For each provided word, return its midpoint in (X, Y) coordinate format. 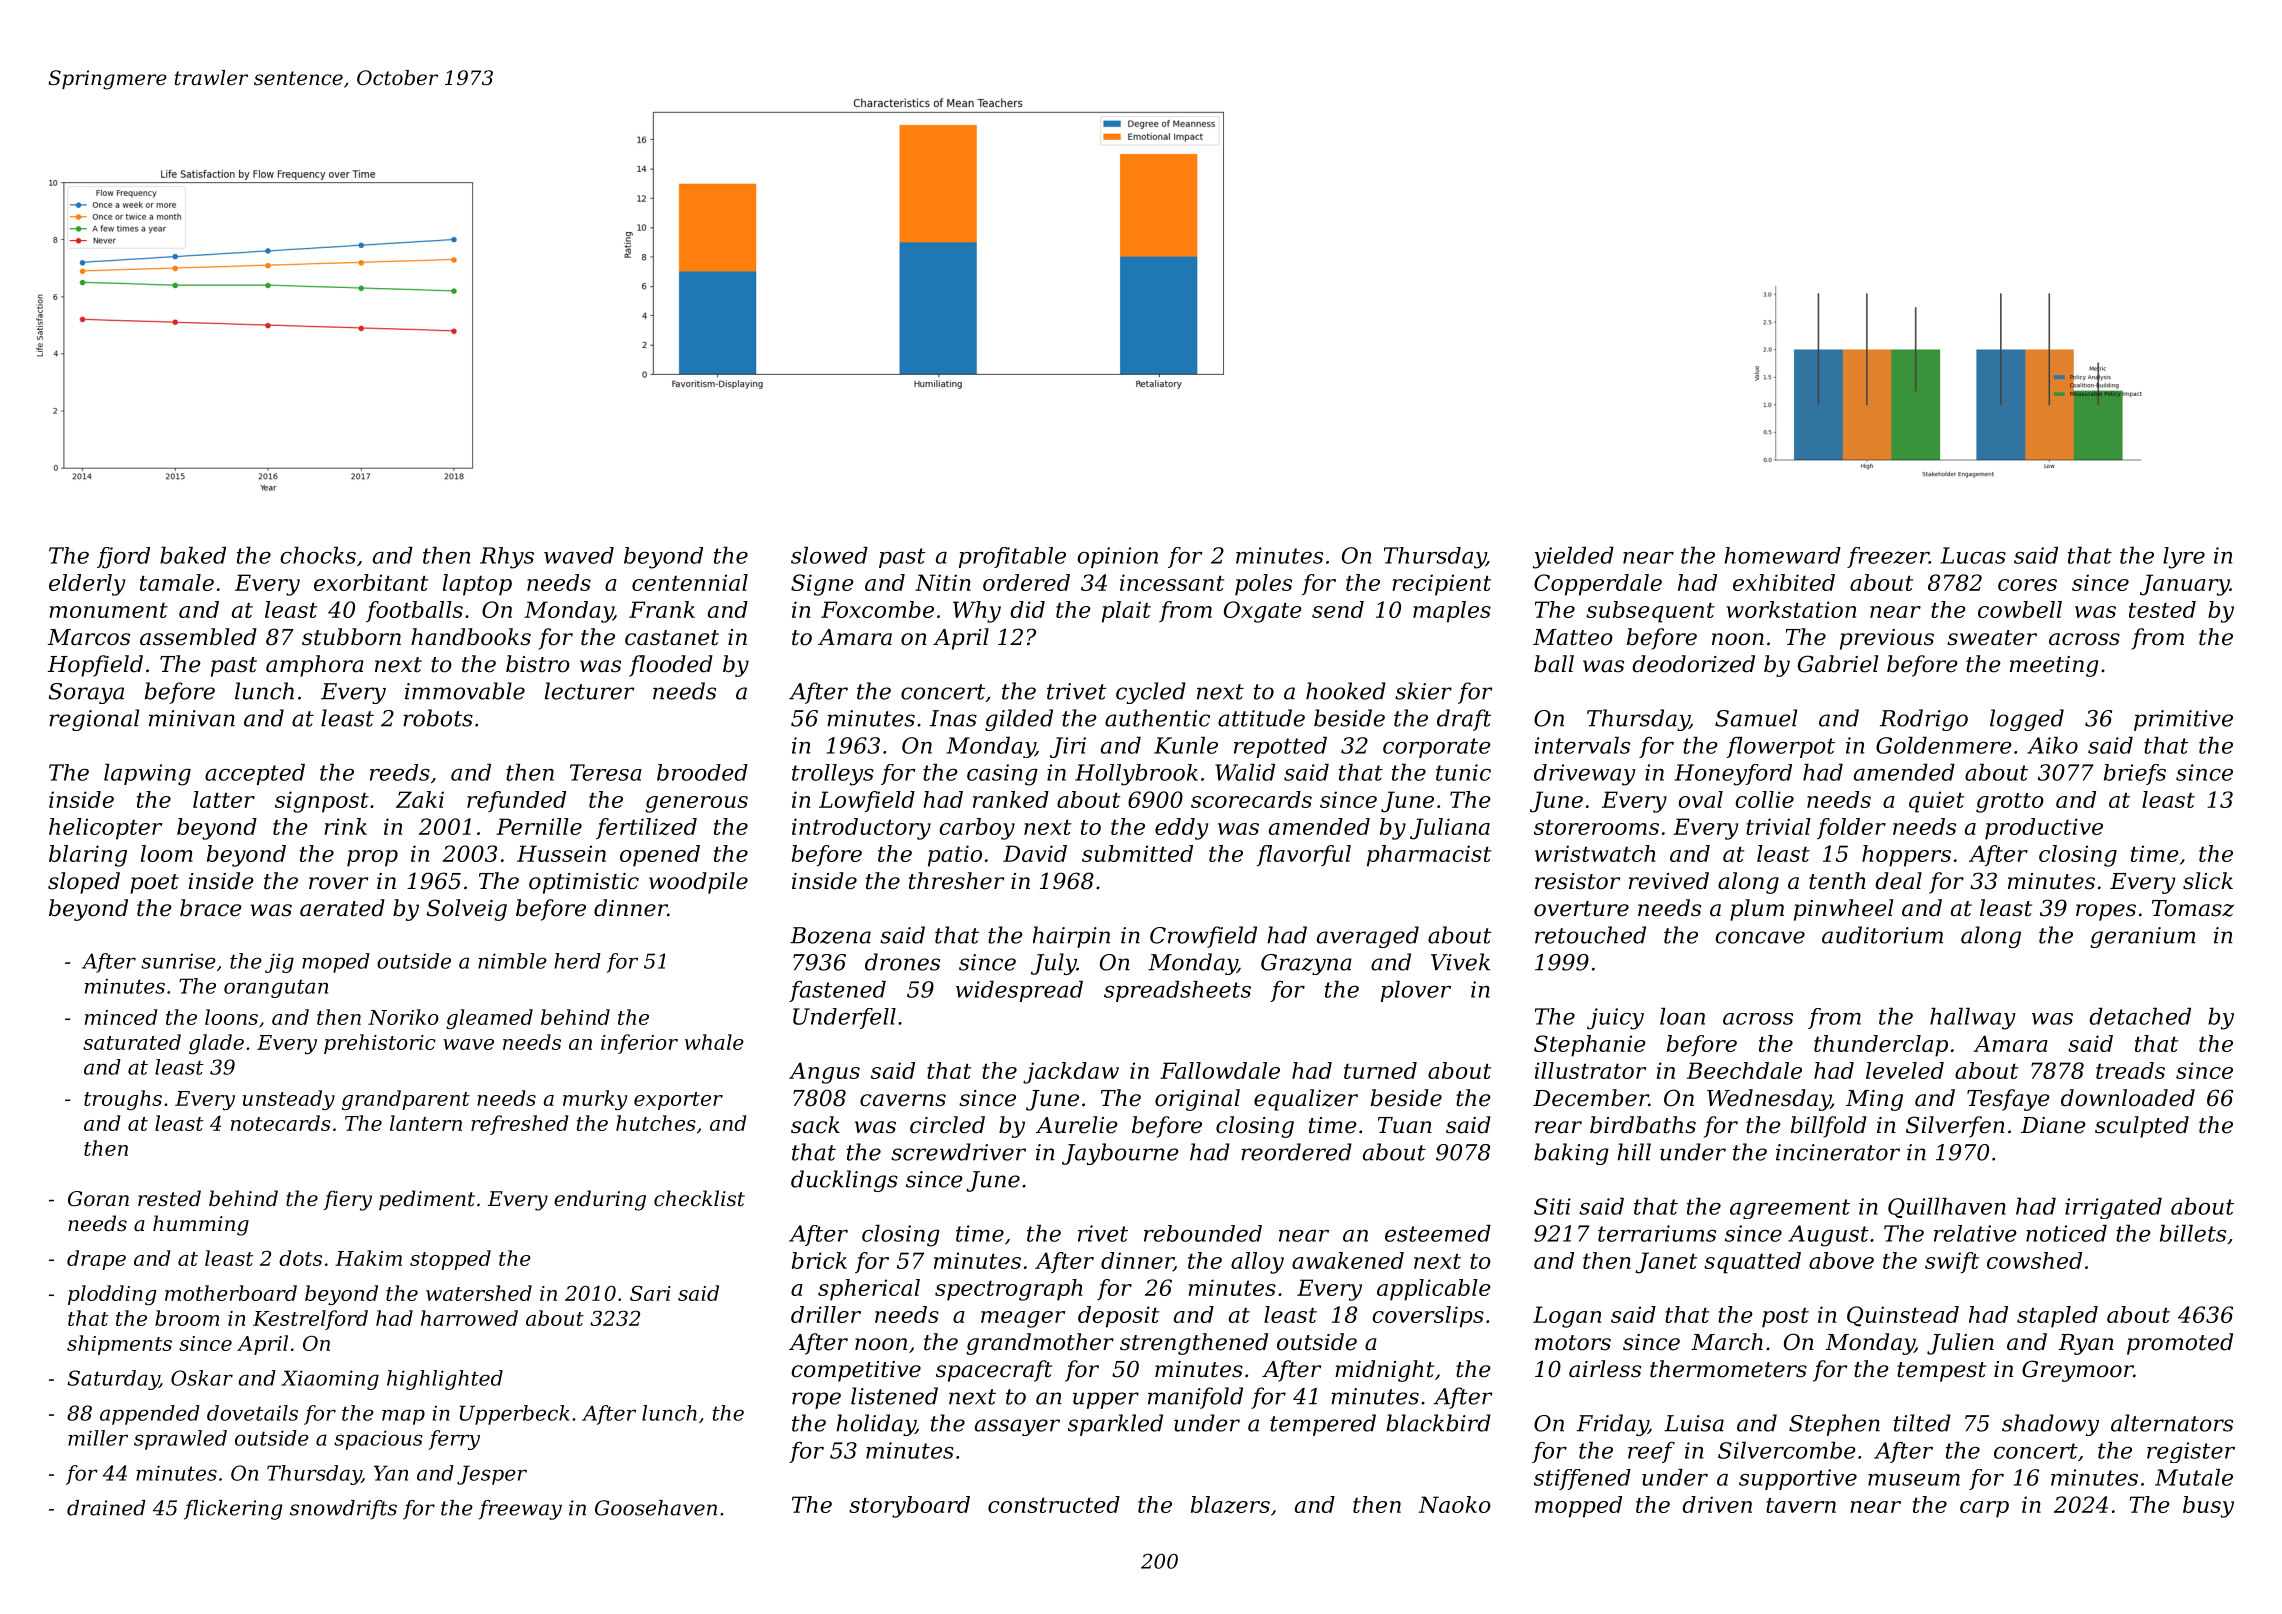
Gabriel (1838, 664)
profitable (1012, 557)
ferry (454, 1440)
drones (902, 962)
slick (2208, 881)
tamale (177, 582)
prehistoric (380, 1044)
